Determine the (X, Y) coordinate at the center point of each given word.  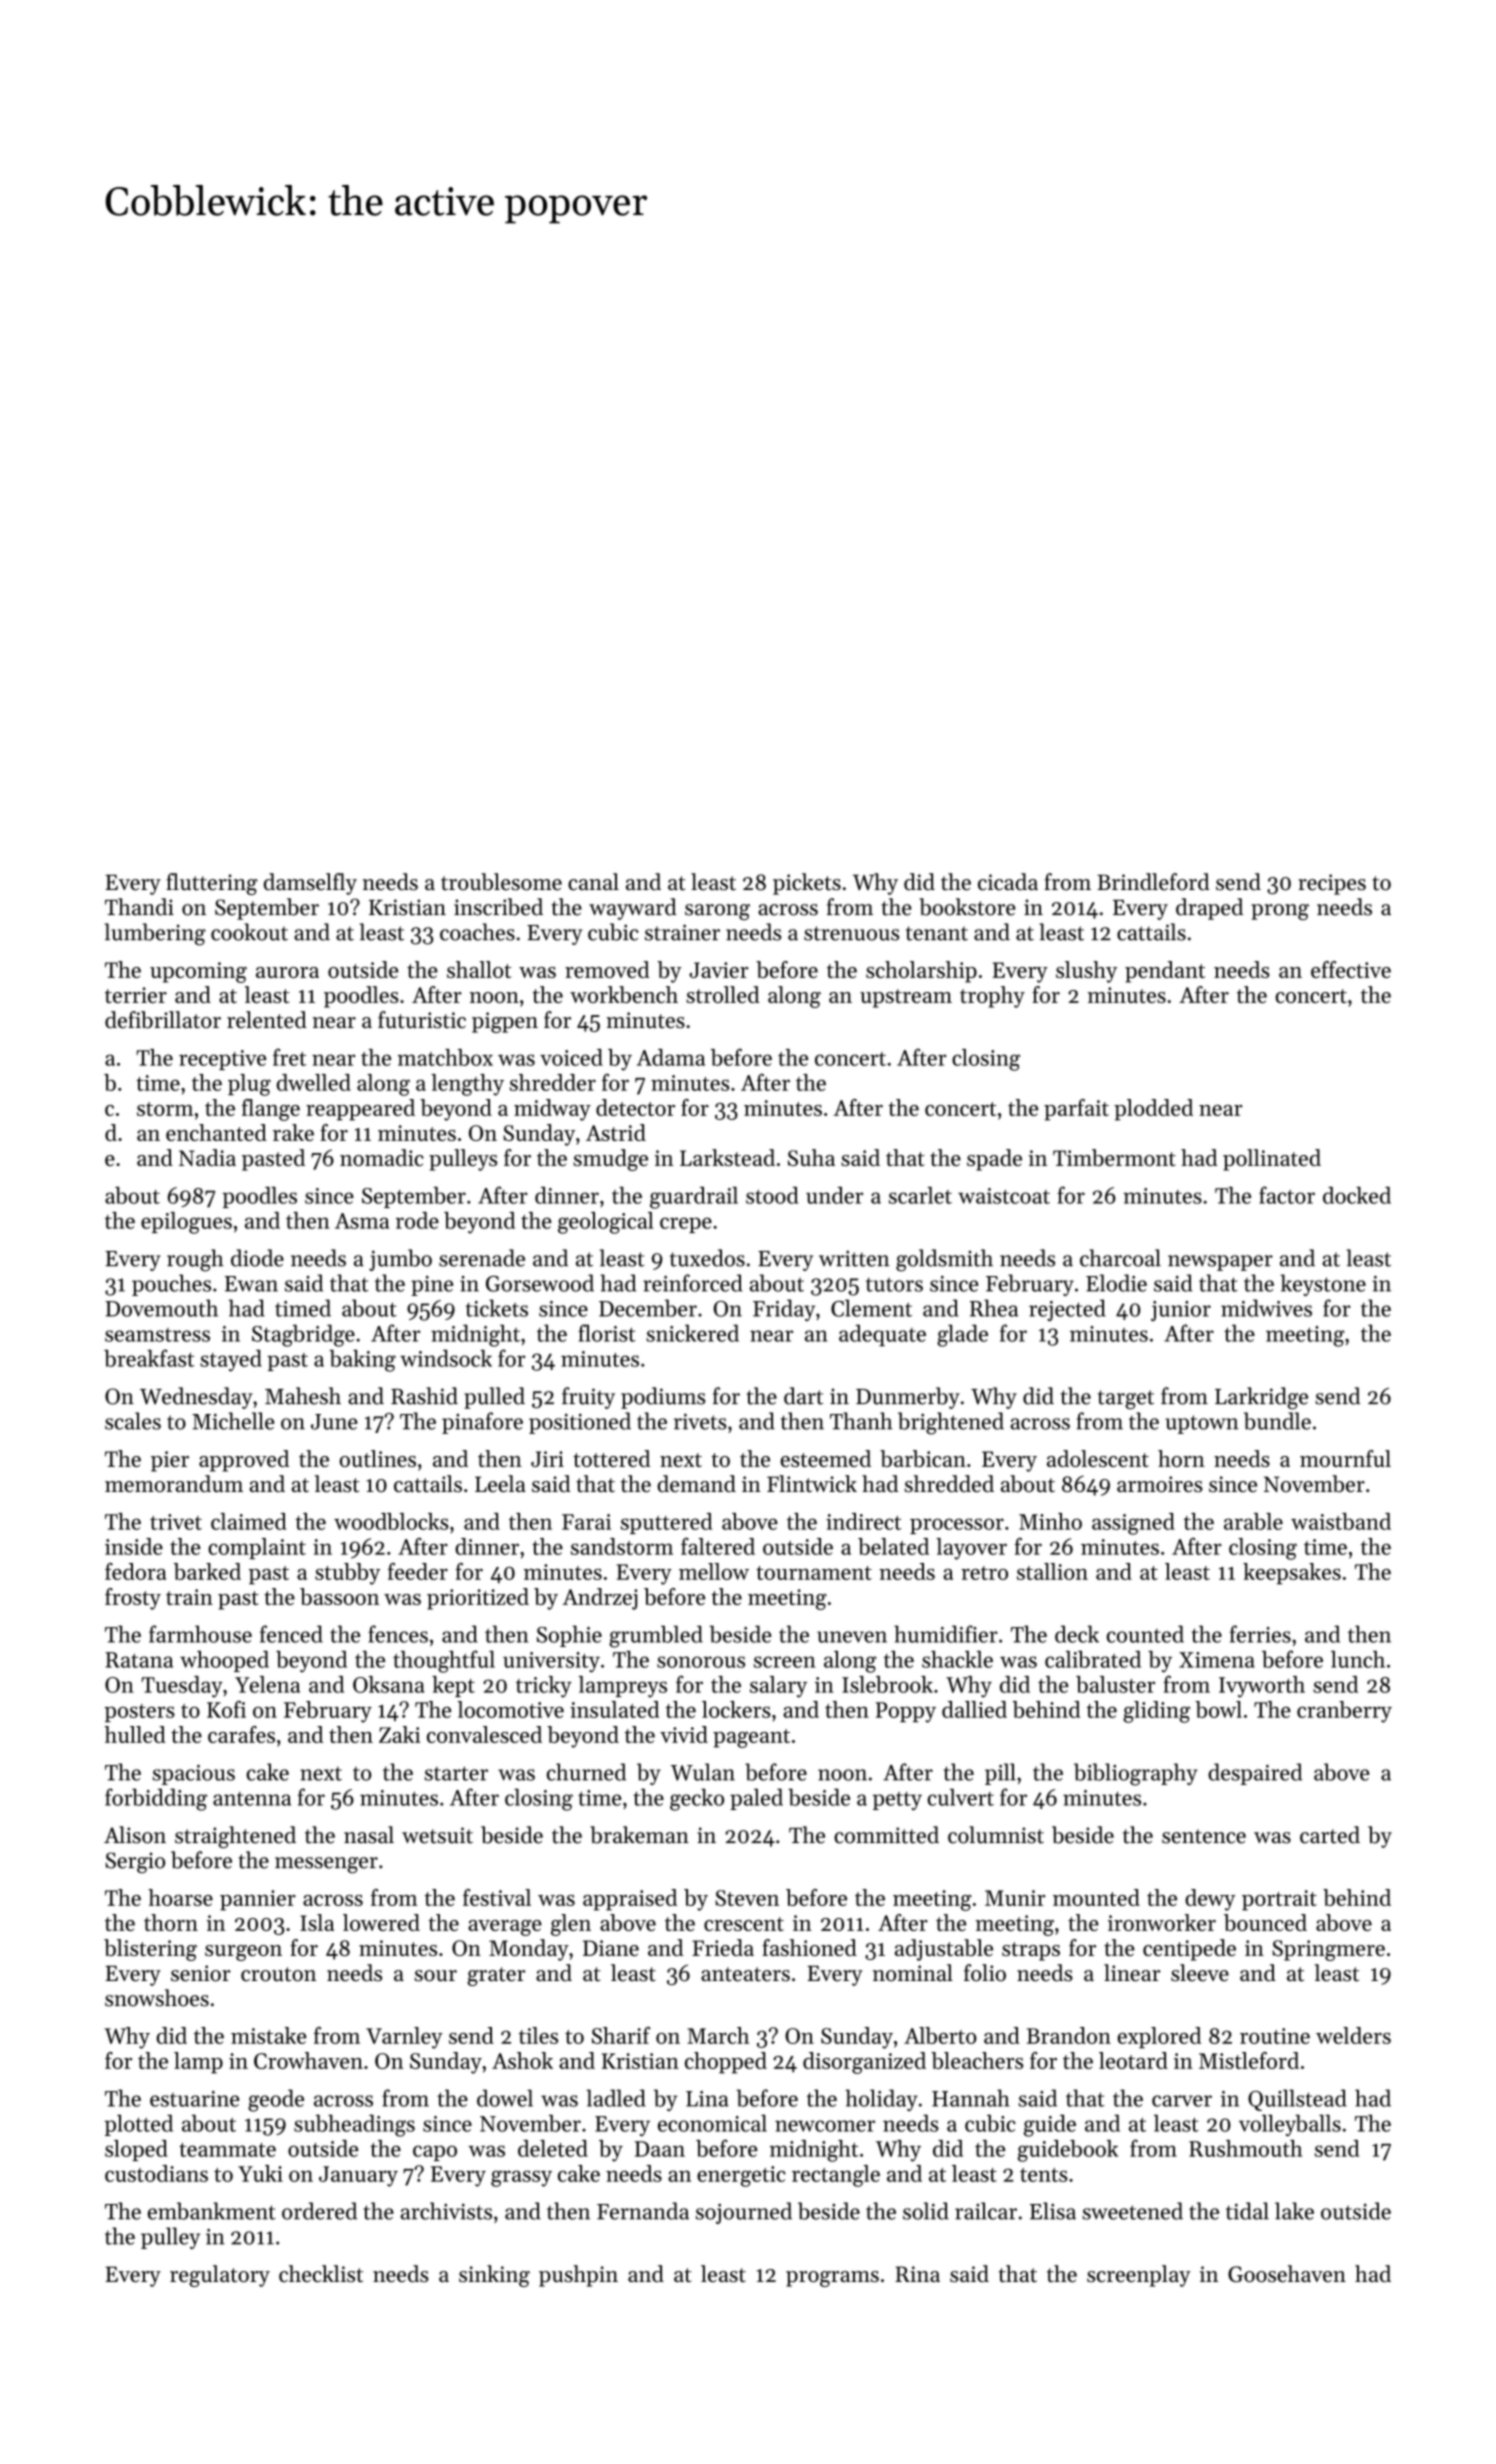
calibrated (1093, 1659)
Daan (660, 2149)
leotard (1133, 2060)
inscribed (498, 907)
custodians (156, 2173)
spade (994, 1160)
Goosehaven (1287, 2273)
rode (417, 1220)
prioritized (478, 1599)
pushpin (578, 2276)
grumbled (656, 1636)
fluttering (212, 884)
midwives (1266, 1308)
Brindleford (1153, 882)
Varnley (404, 2038)
